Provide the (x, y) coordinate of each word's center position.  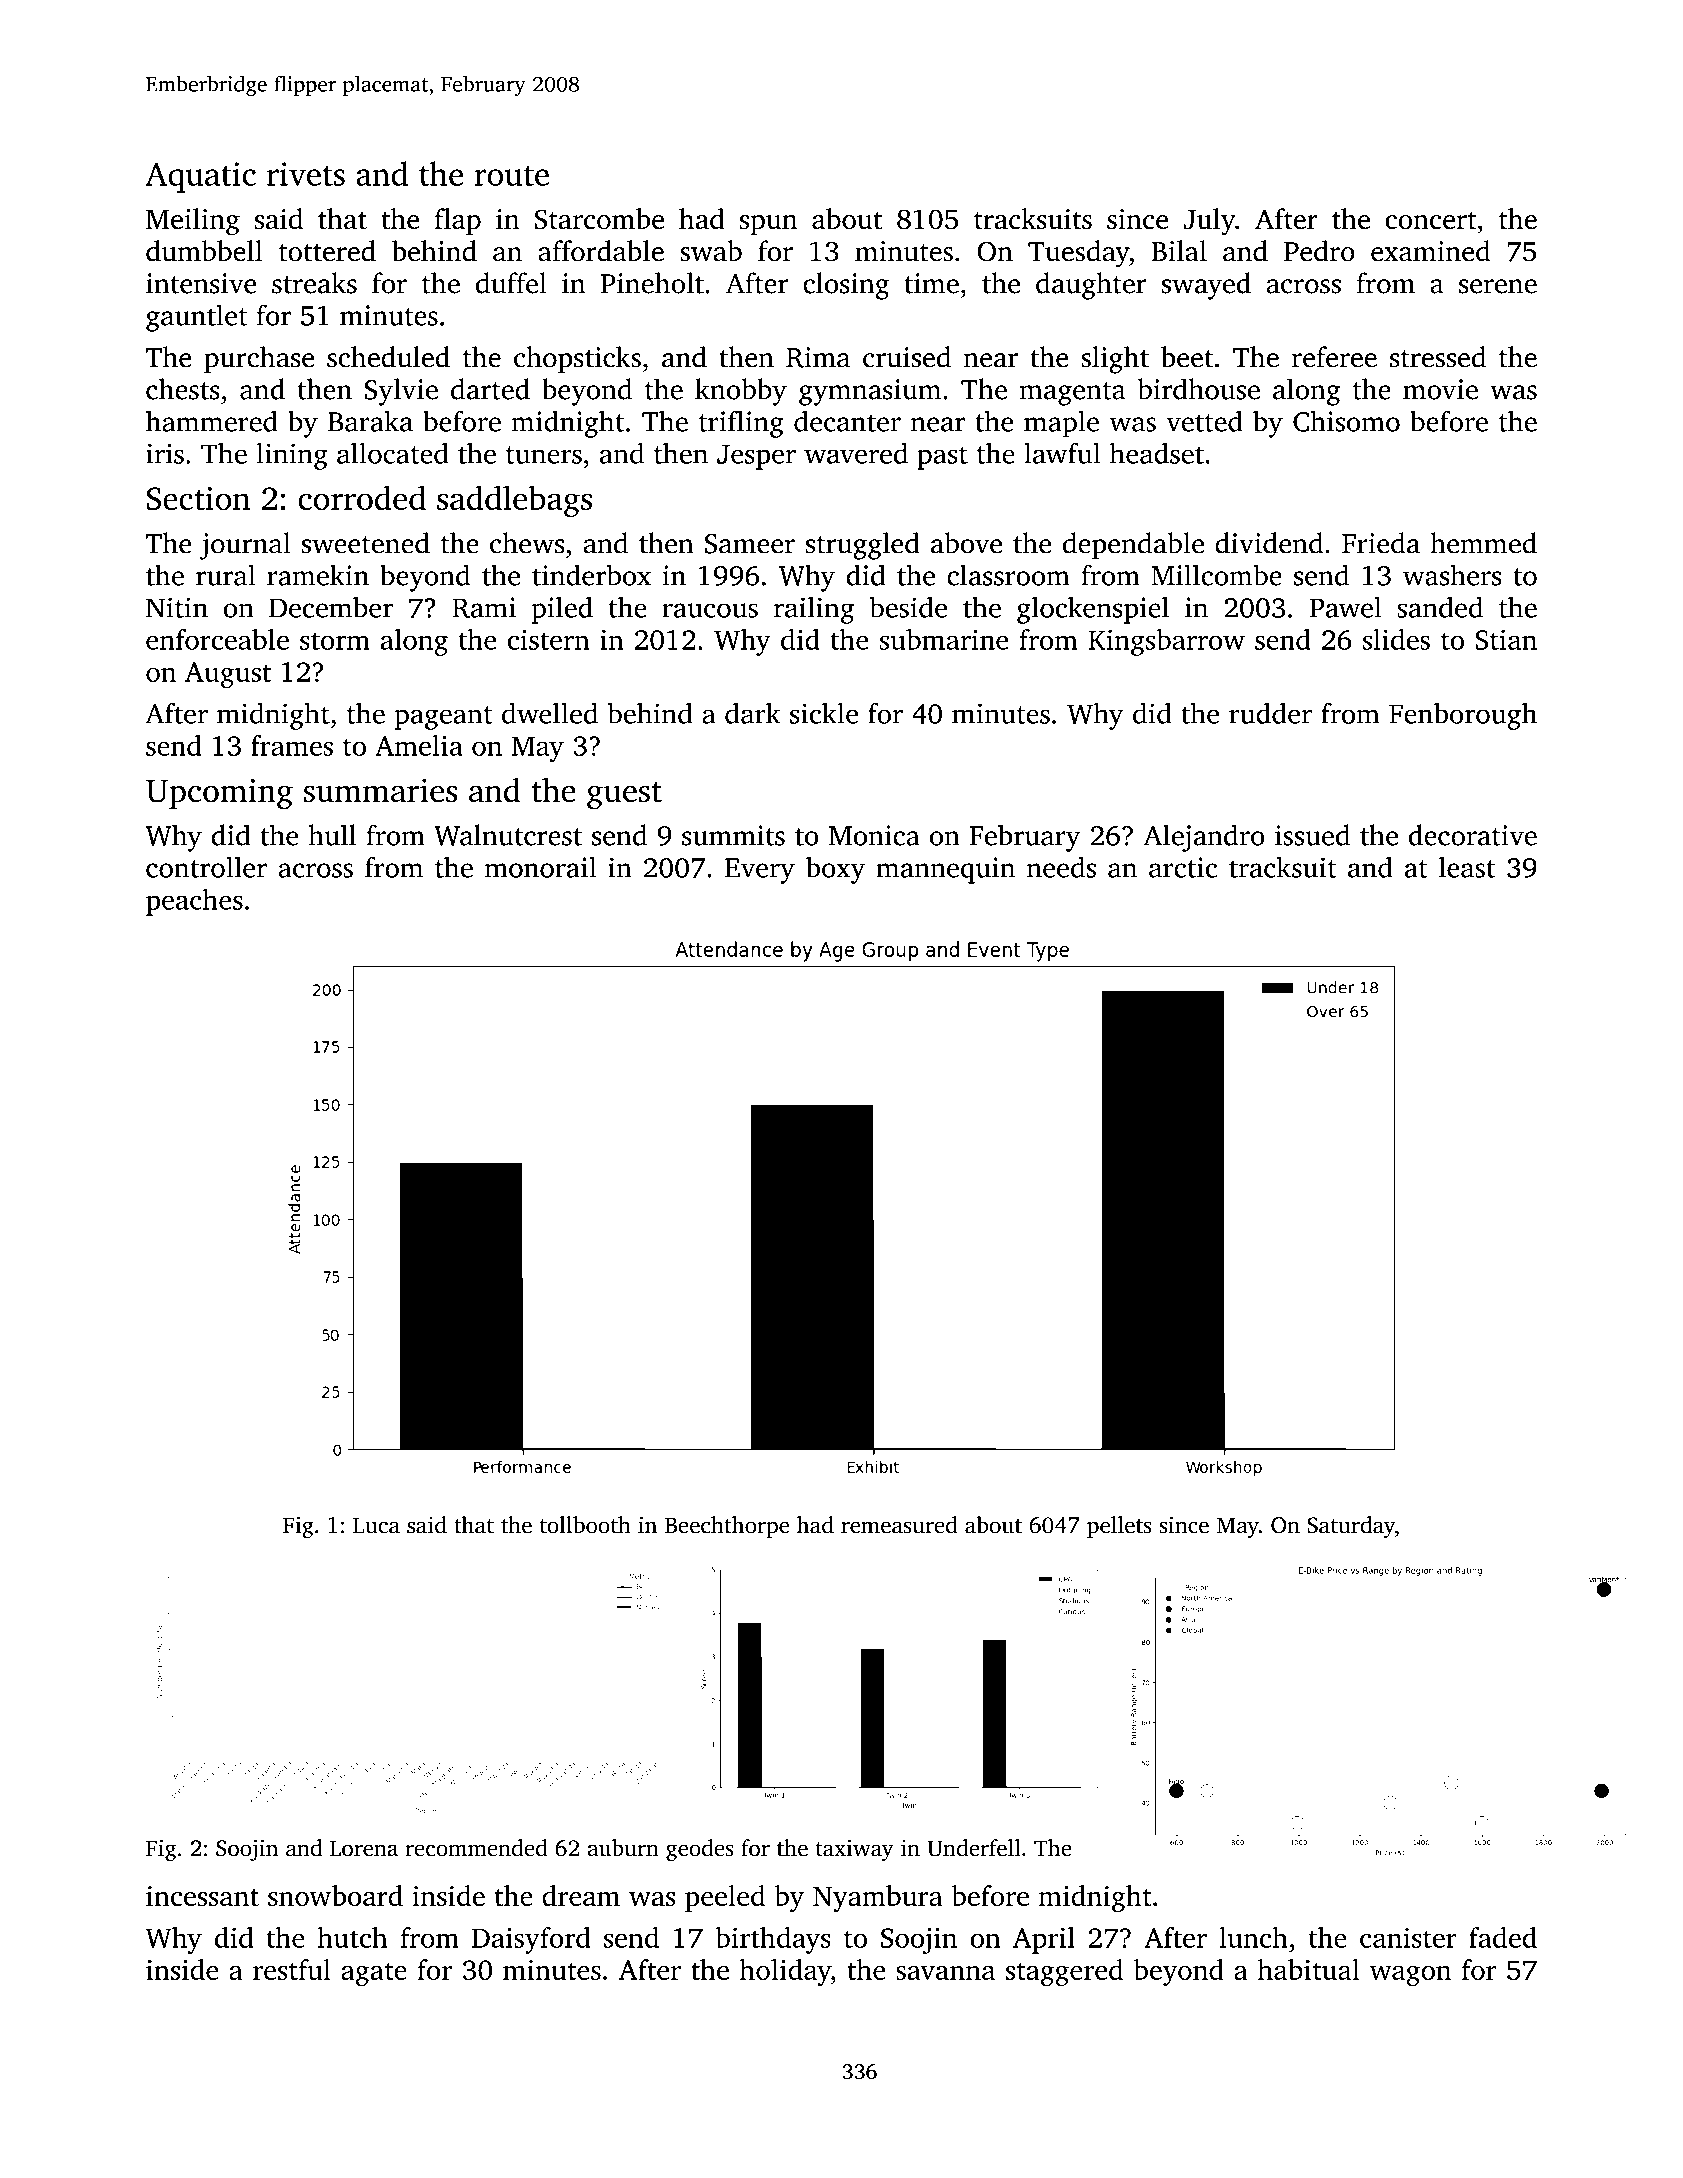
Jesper (756, 457)
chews (527, 543)
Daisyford (531, 1940)
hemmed (1483, 543)
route (511, 176)
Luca (376, 1525)
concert (1431, 221)
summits (733, 835)
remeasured (899, 1525)
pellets (1119, 1527)
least (1467, 867)
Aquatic (200, 177)
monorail (540, 867)
